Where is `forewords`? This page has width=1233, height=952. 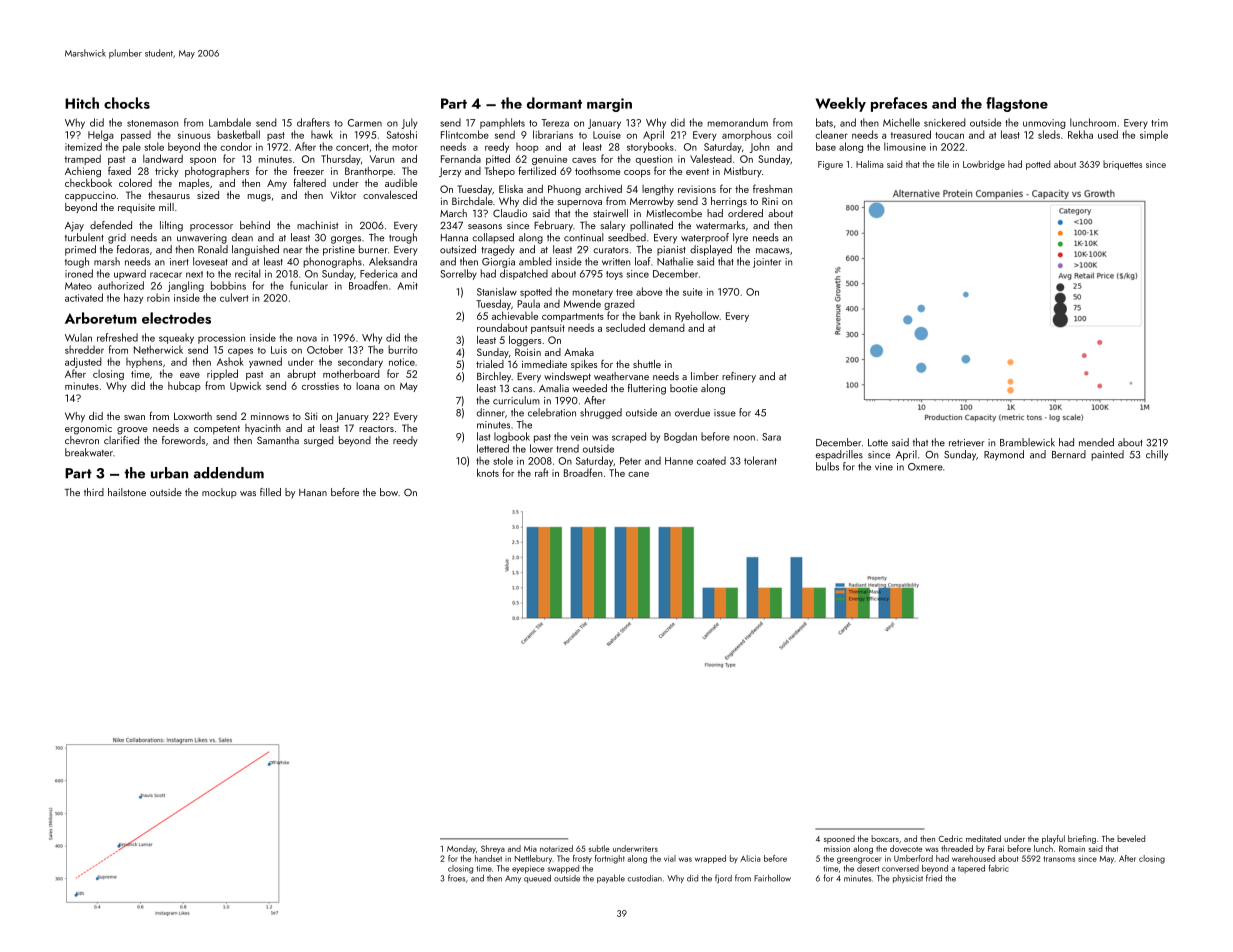 forewords is located at coordinates (183, 440).
